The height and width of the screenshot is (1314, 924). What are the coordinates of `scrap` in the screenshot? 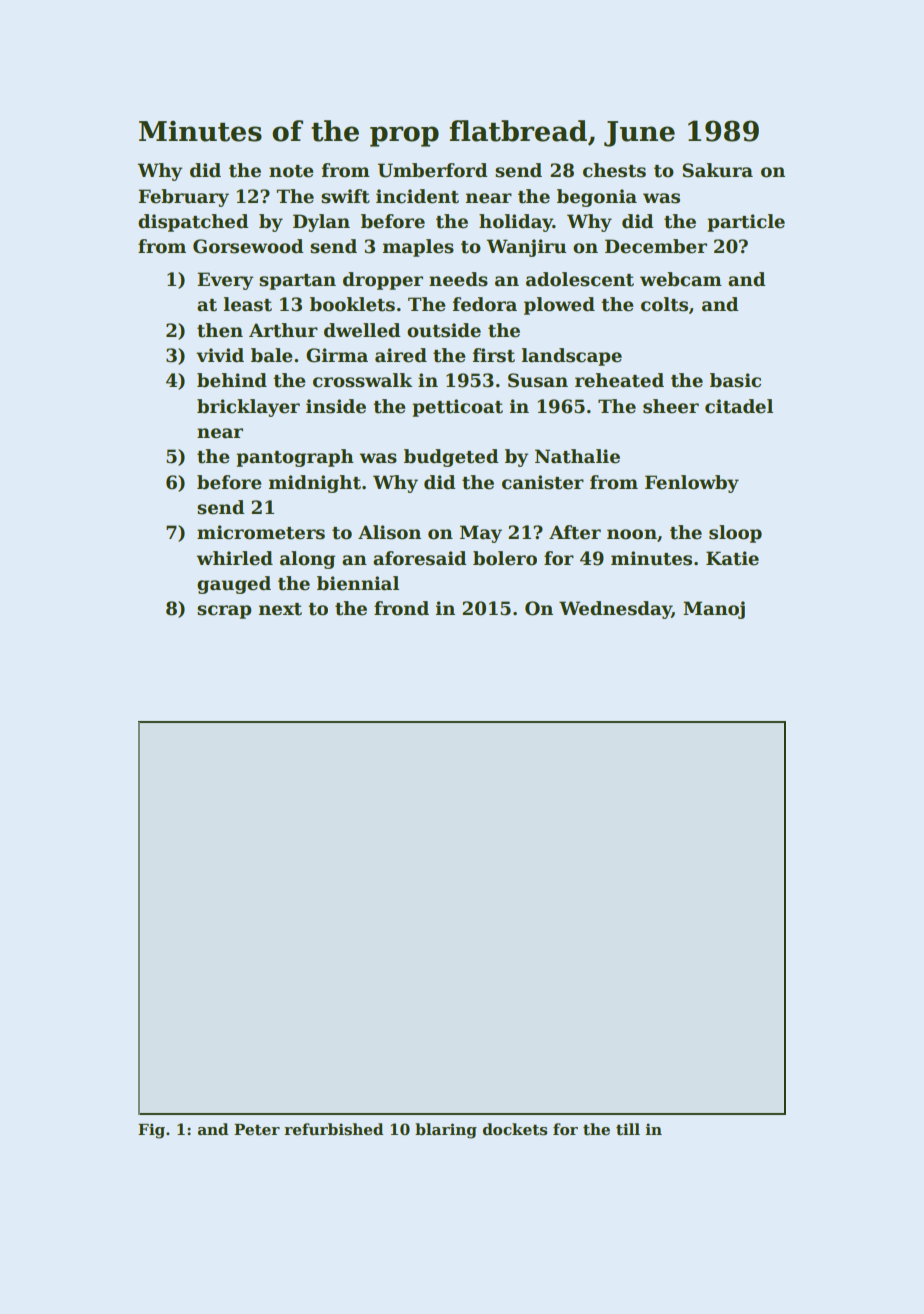 It's located at (224, 612).
